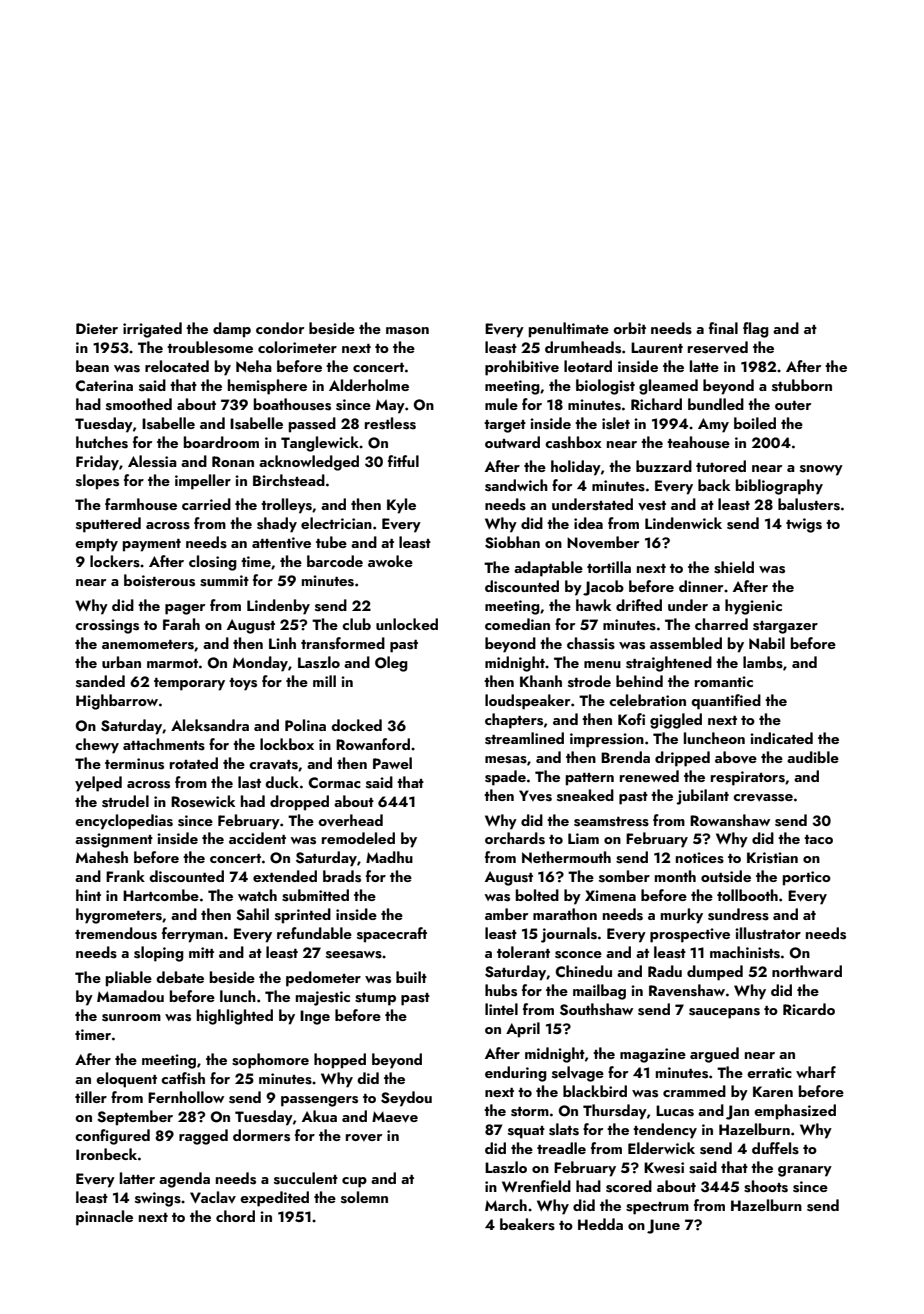 This image has width=924, height=1314. Describe the element at coordinates (807, 971) in the image. I see `northward` at that location.
